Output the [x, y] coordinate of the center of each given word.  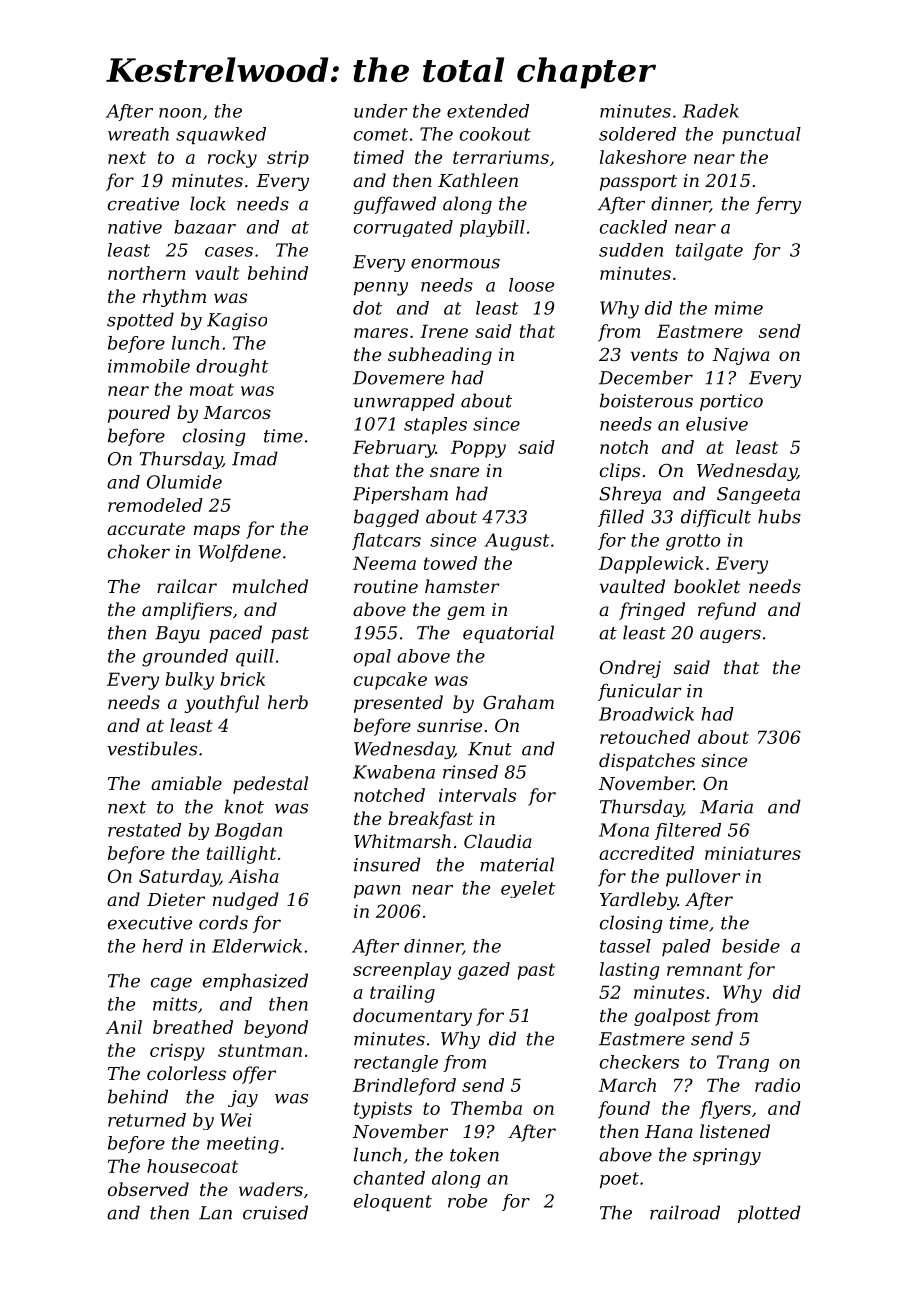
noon [180, 113]
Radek [711, 111]
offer [254, 1075]
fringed [652, 611]
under [381, 111]
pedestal [270, 785]
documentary [412, 1017]
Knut [490, 749]
